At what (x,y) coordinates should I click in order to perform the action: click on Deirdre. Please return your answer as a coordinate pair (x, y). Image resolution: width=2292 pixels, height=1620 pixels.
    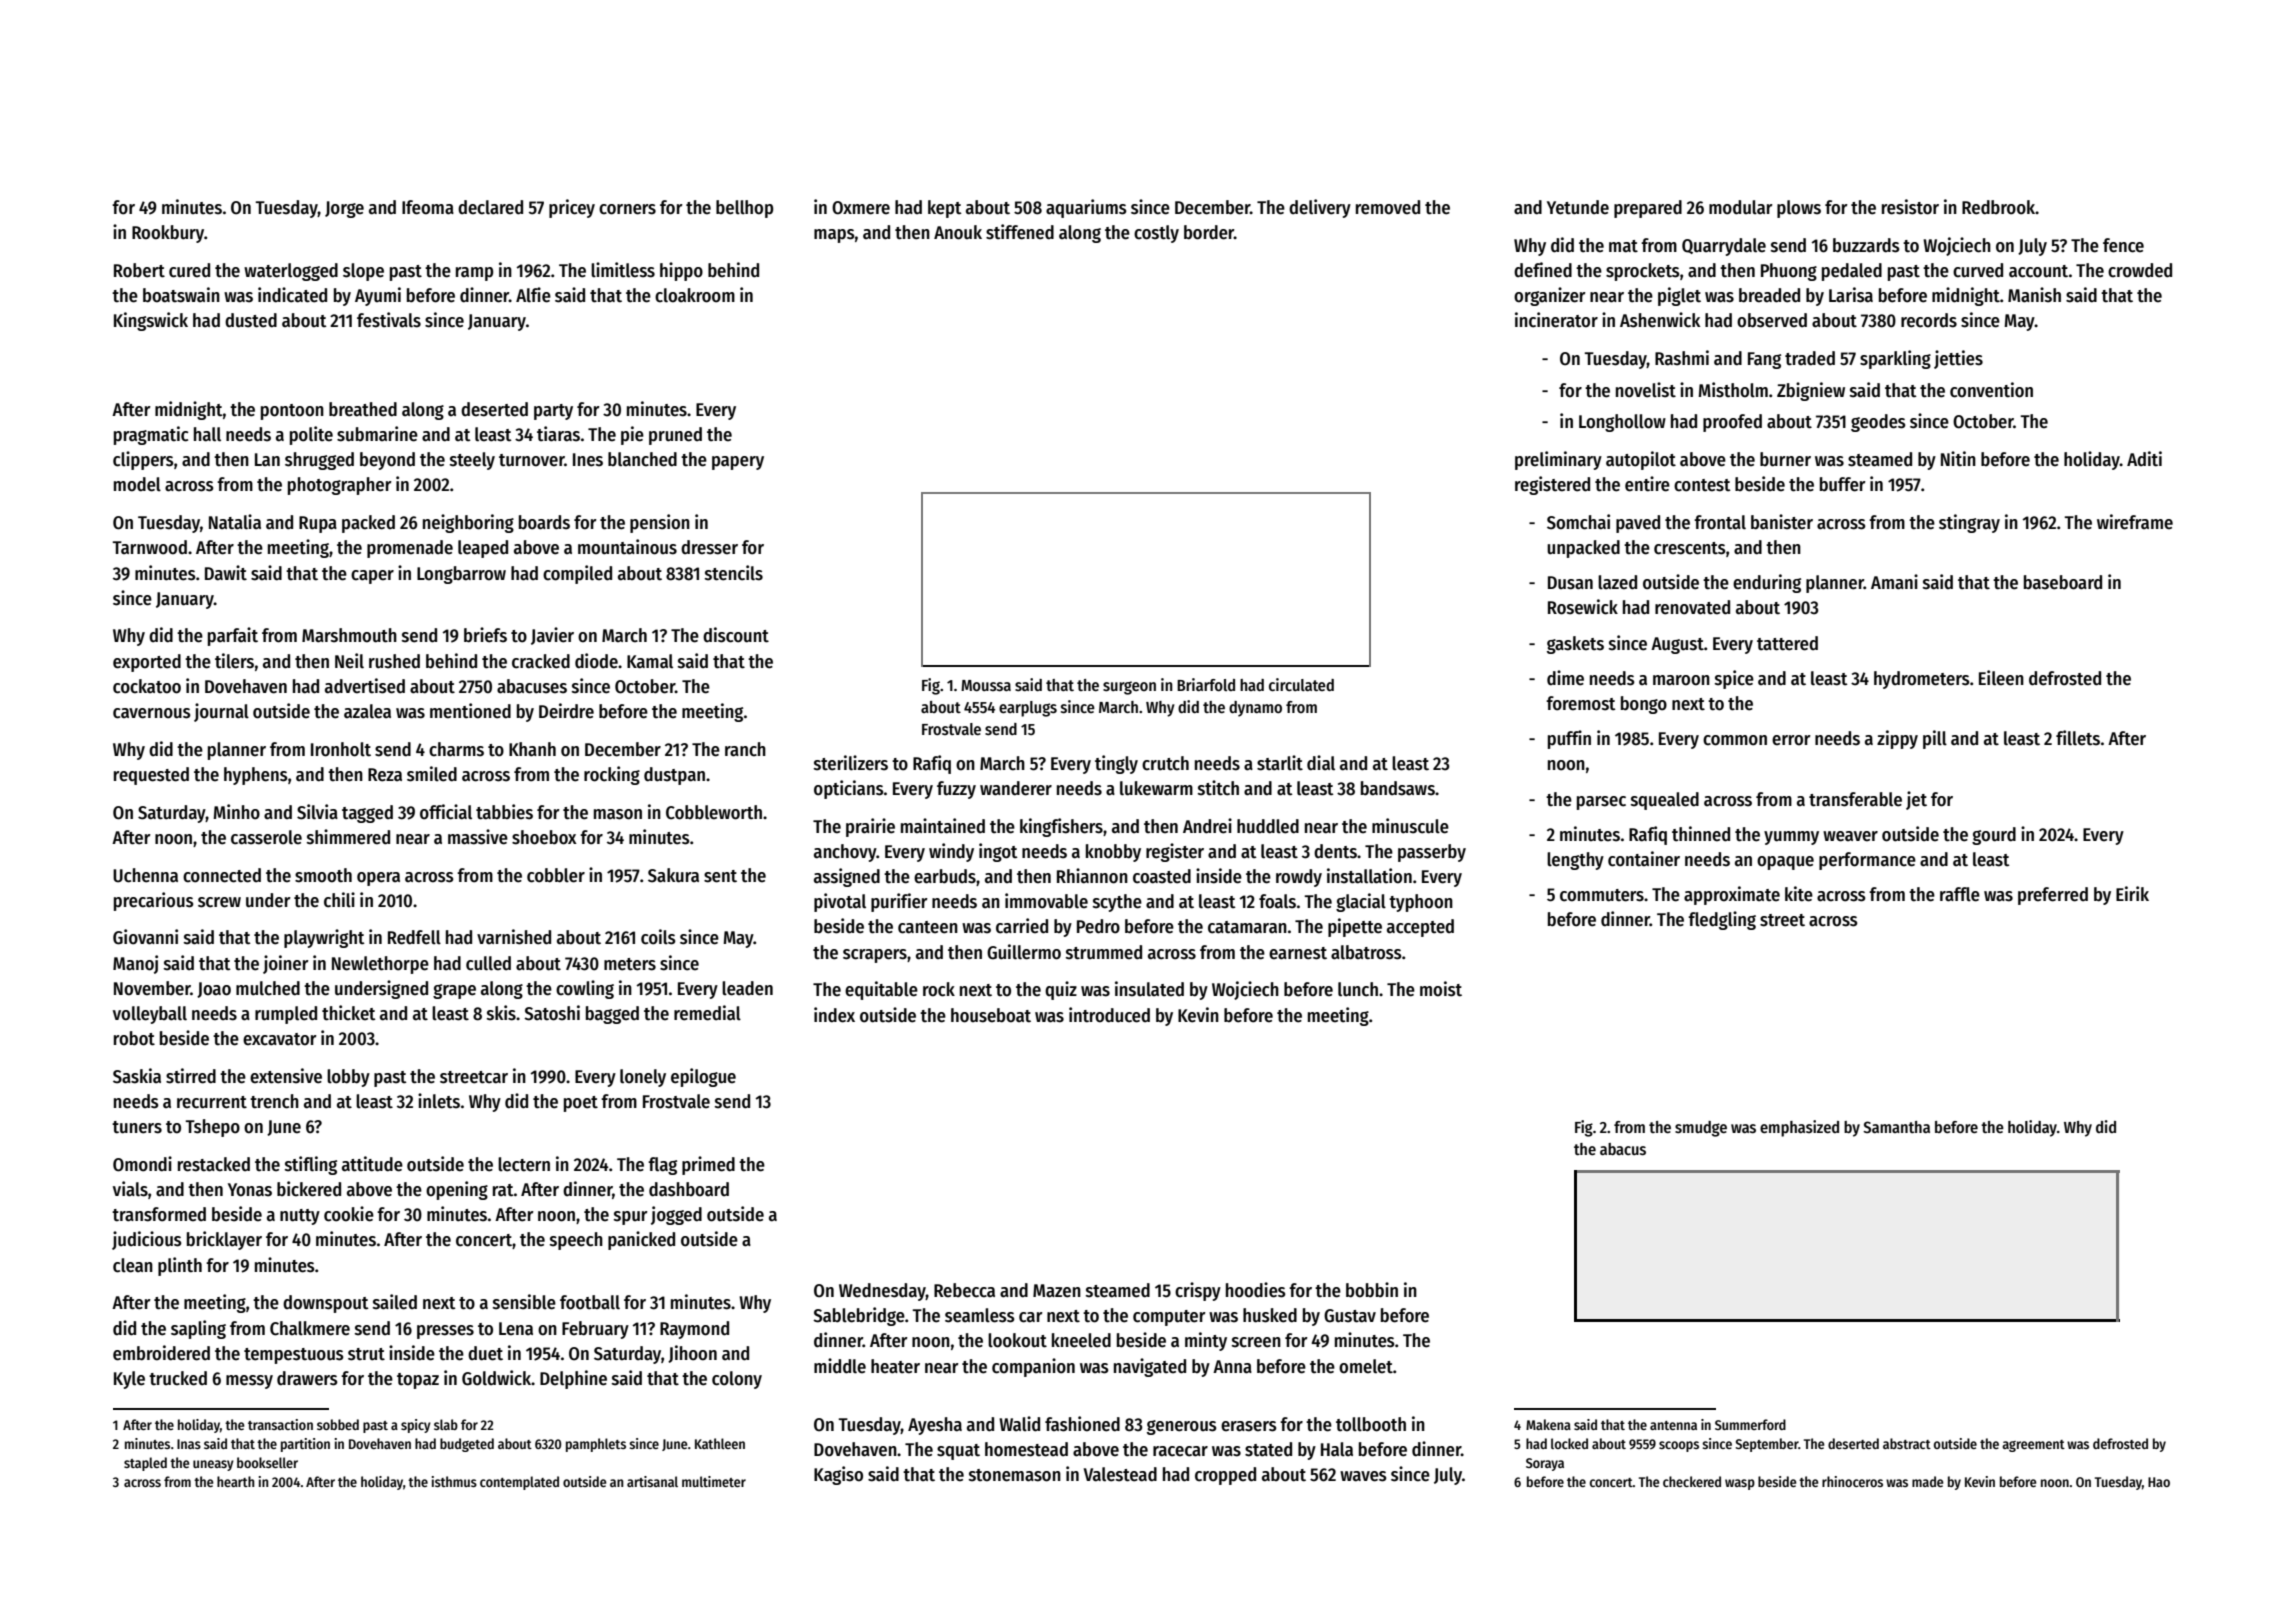
    Looking at the image, I should click on (566, 711).
